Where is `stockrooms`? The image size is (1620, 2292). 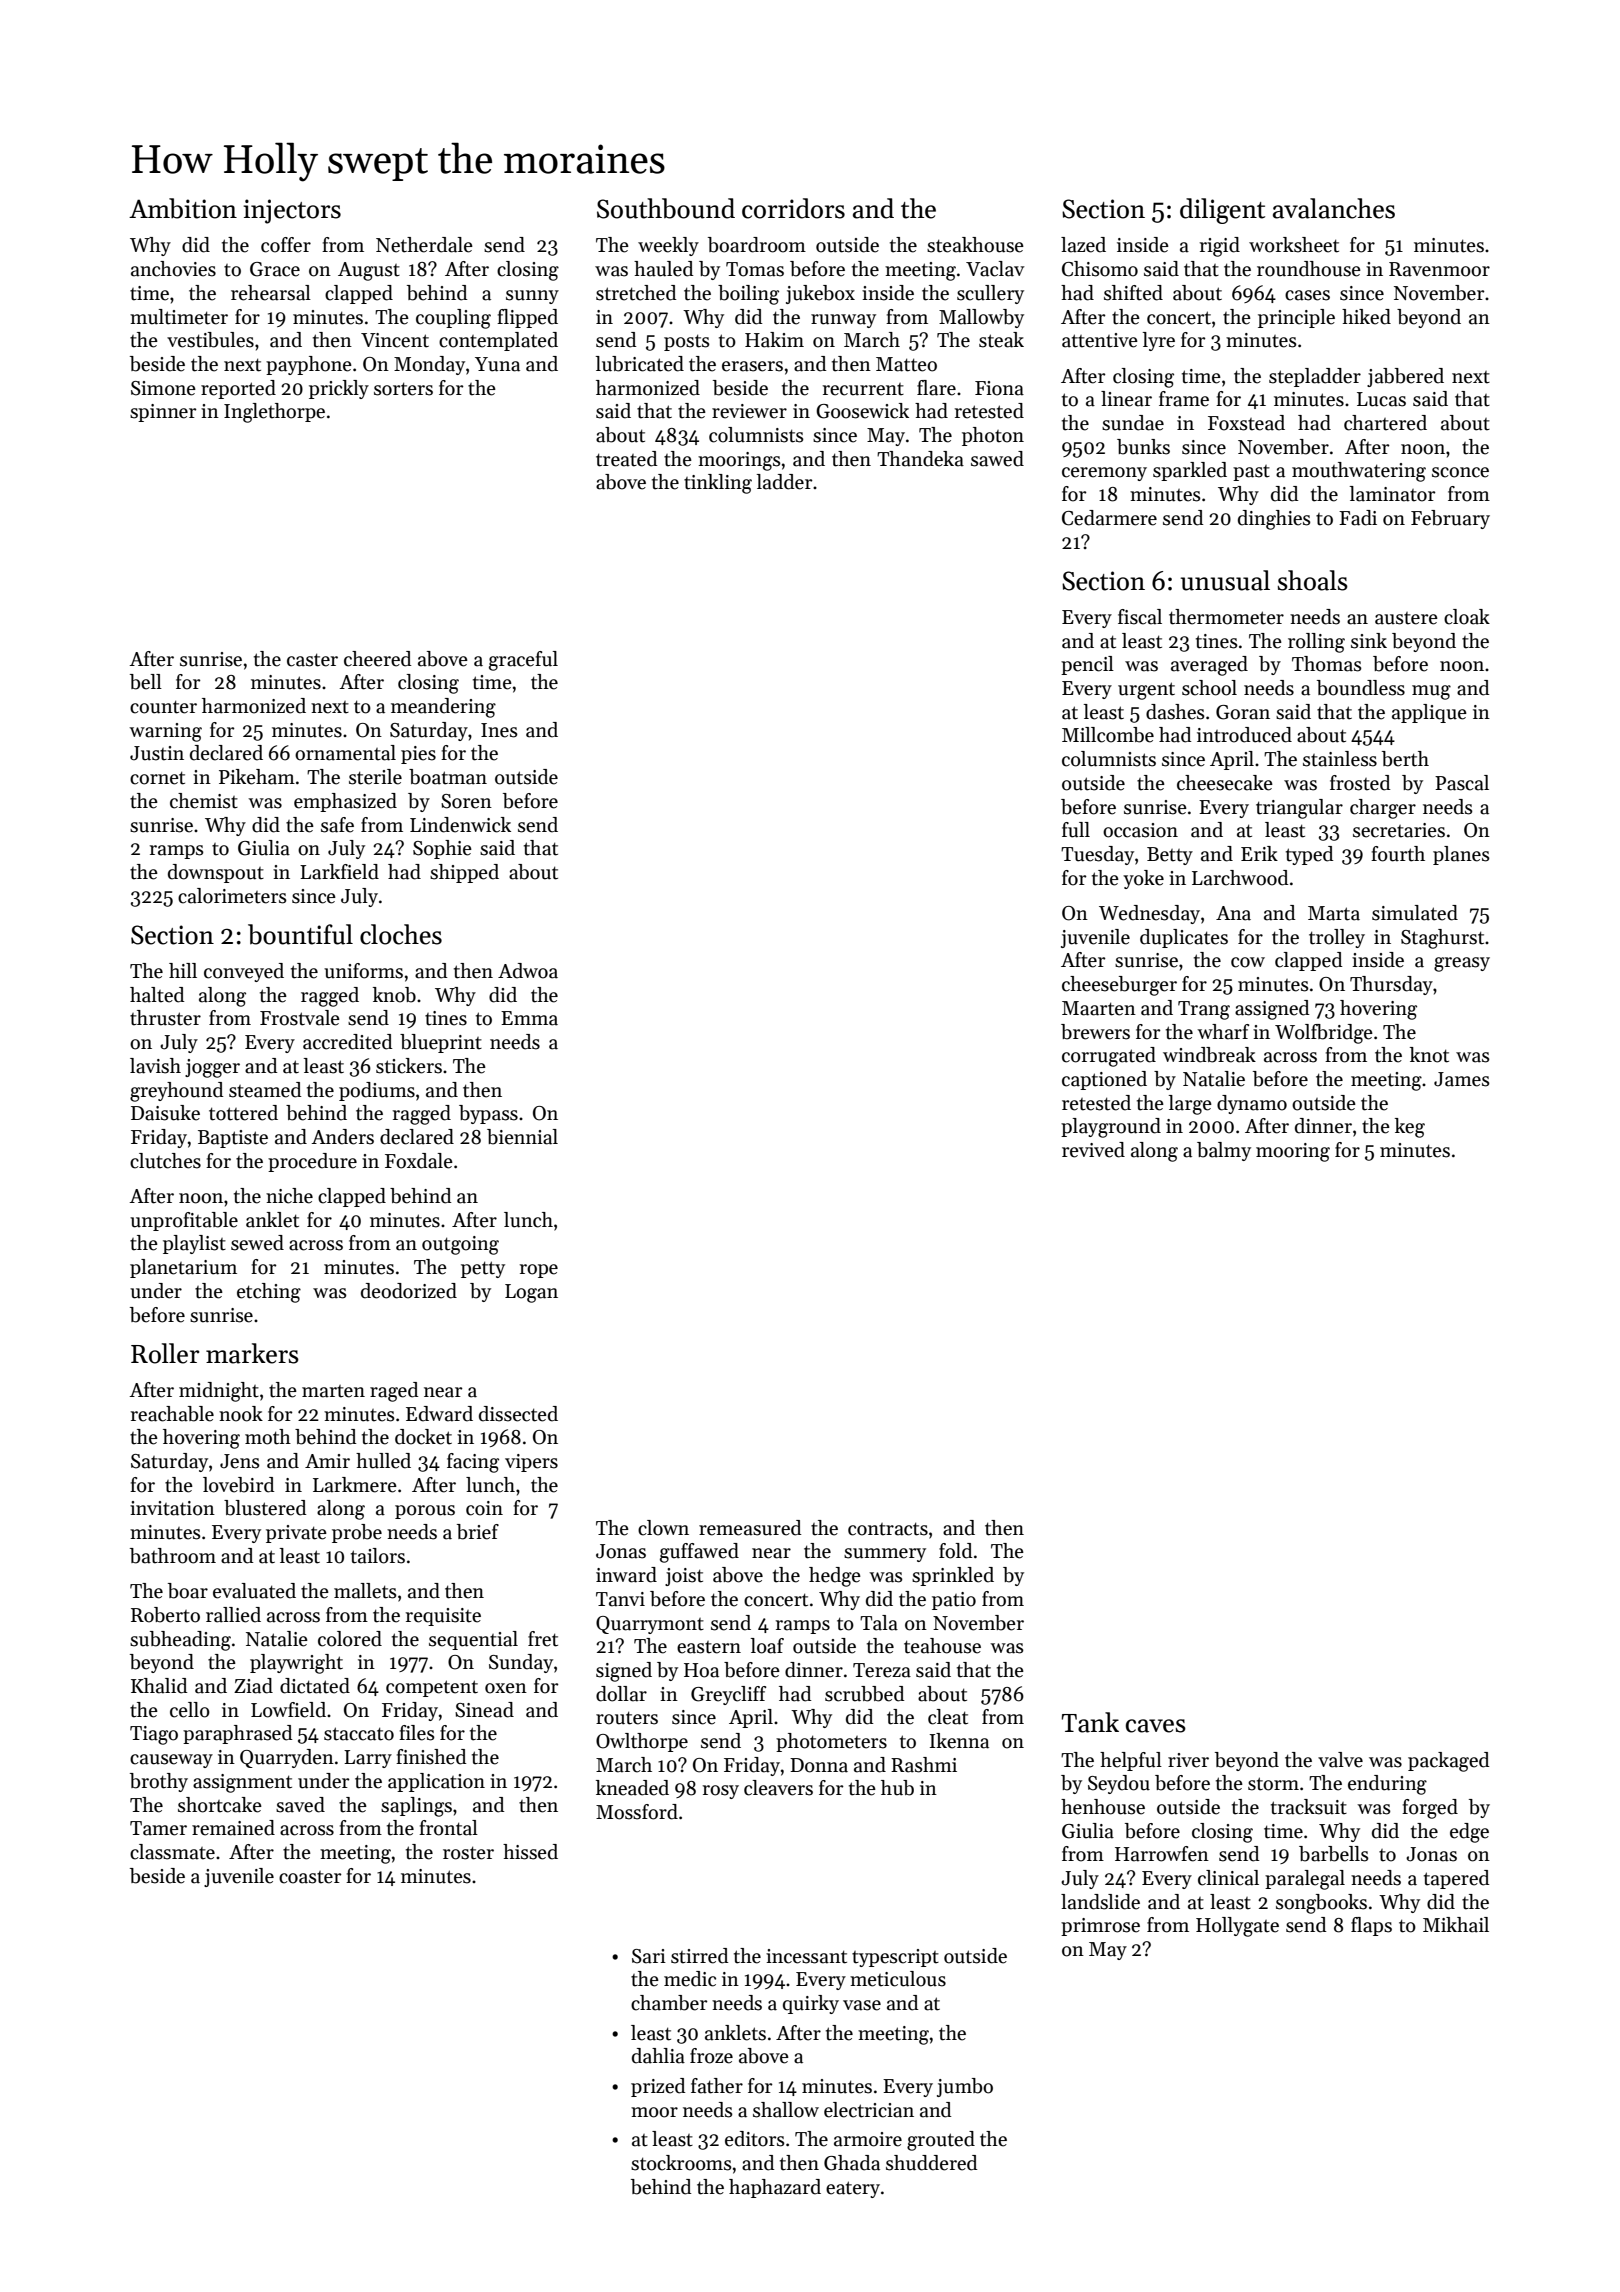 stockrooms is located at coordinates (681, 2163).
